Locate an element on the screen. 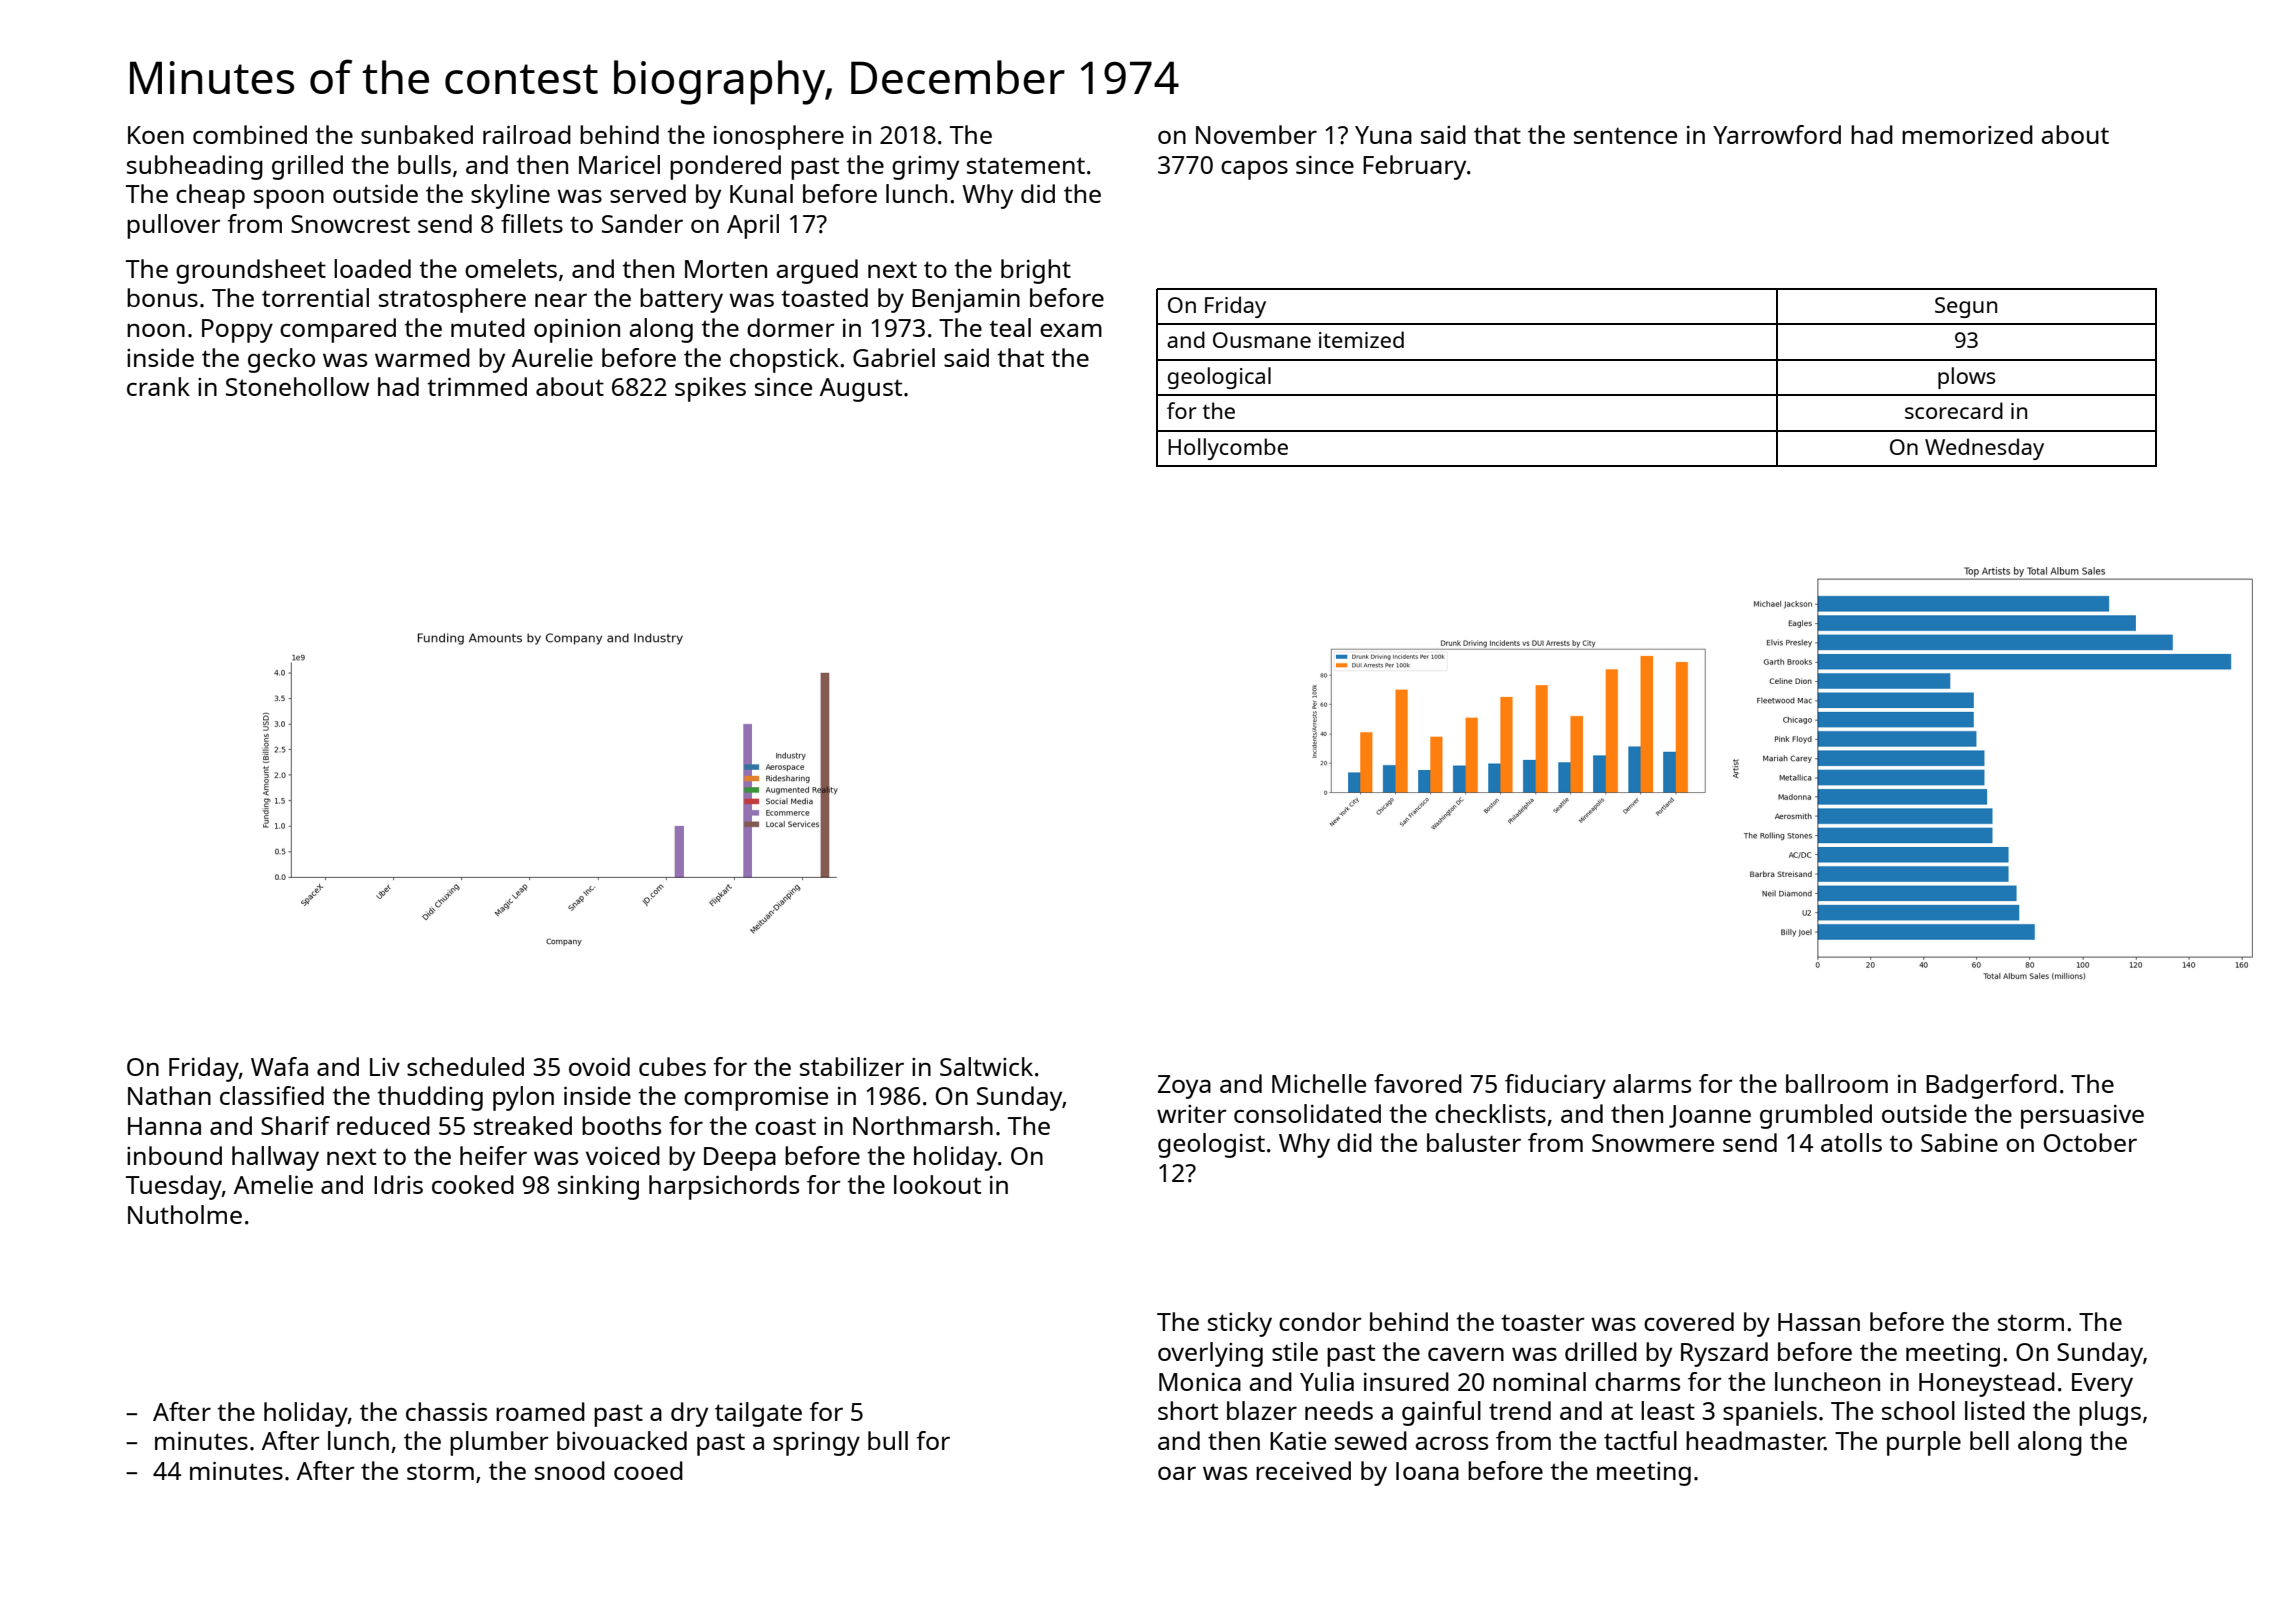  Yuna is located at coordinates (1383, 135).
